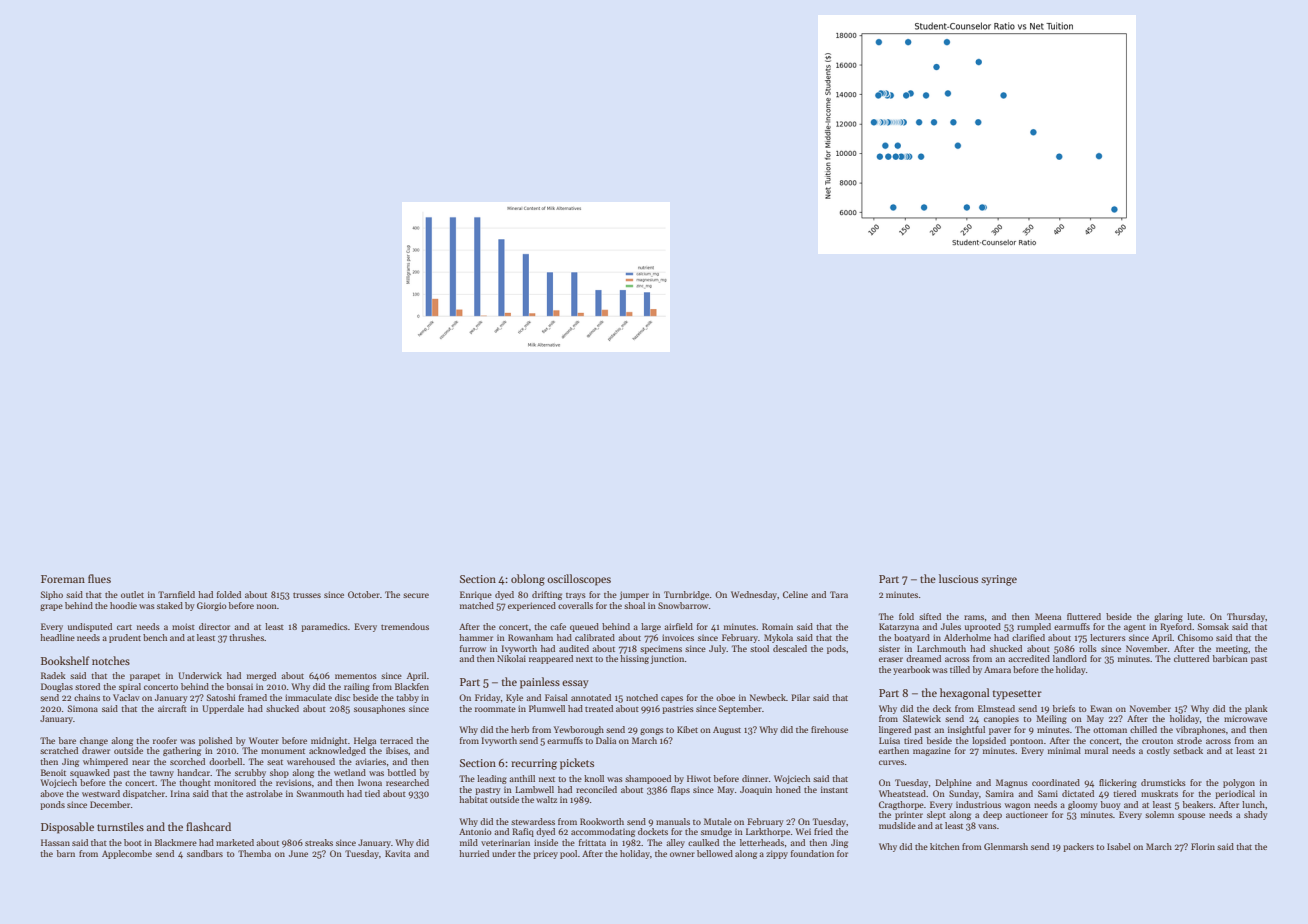 Image resolution: width=1308 pixels, height=924 pixels. Describe the element at coordinates (476, 595) in the screenshot. I see `Enrique` at that location.
